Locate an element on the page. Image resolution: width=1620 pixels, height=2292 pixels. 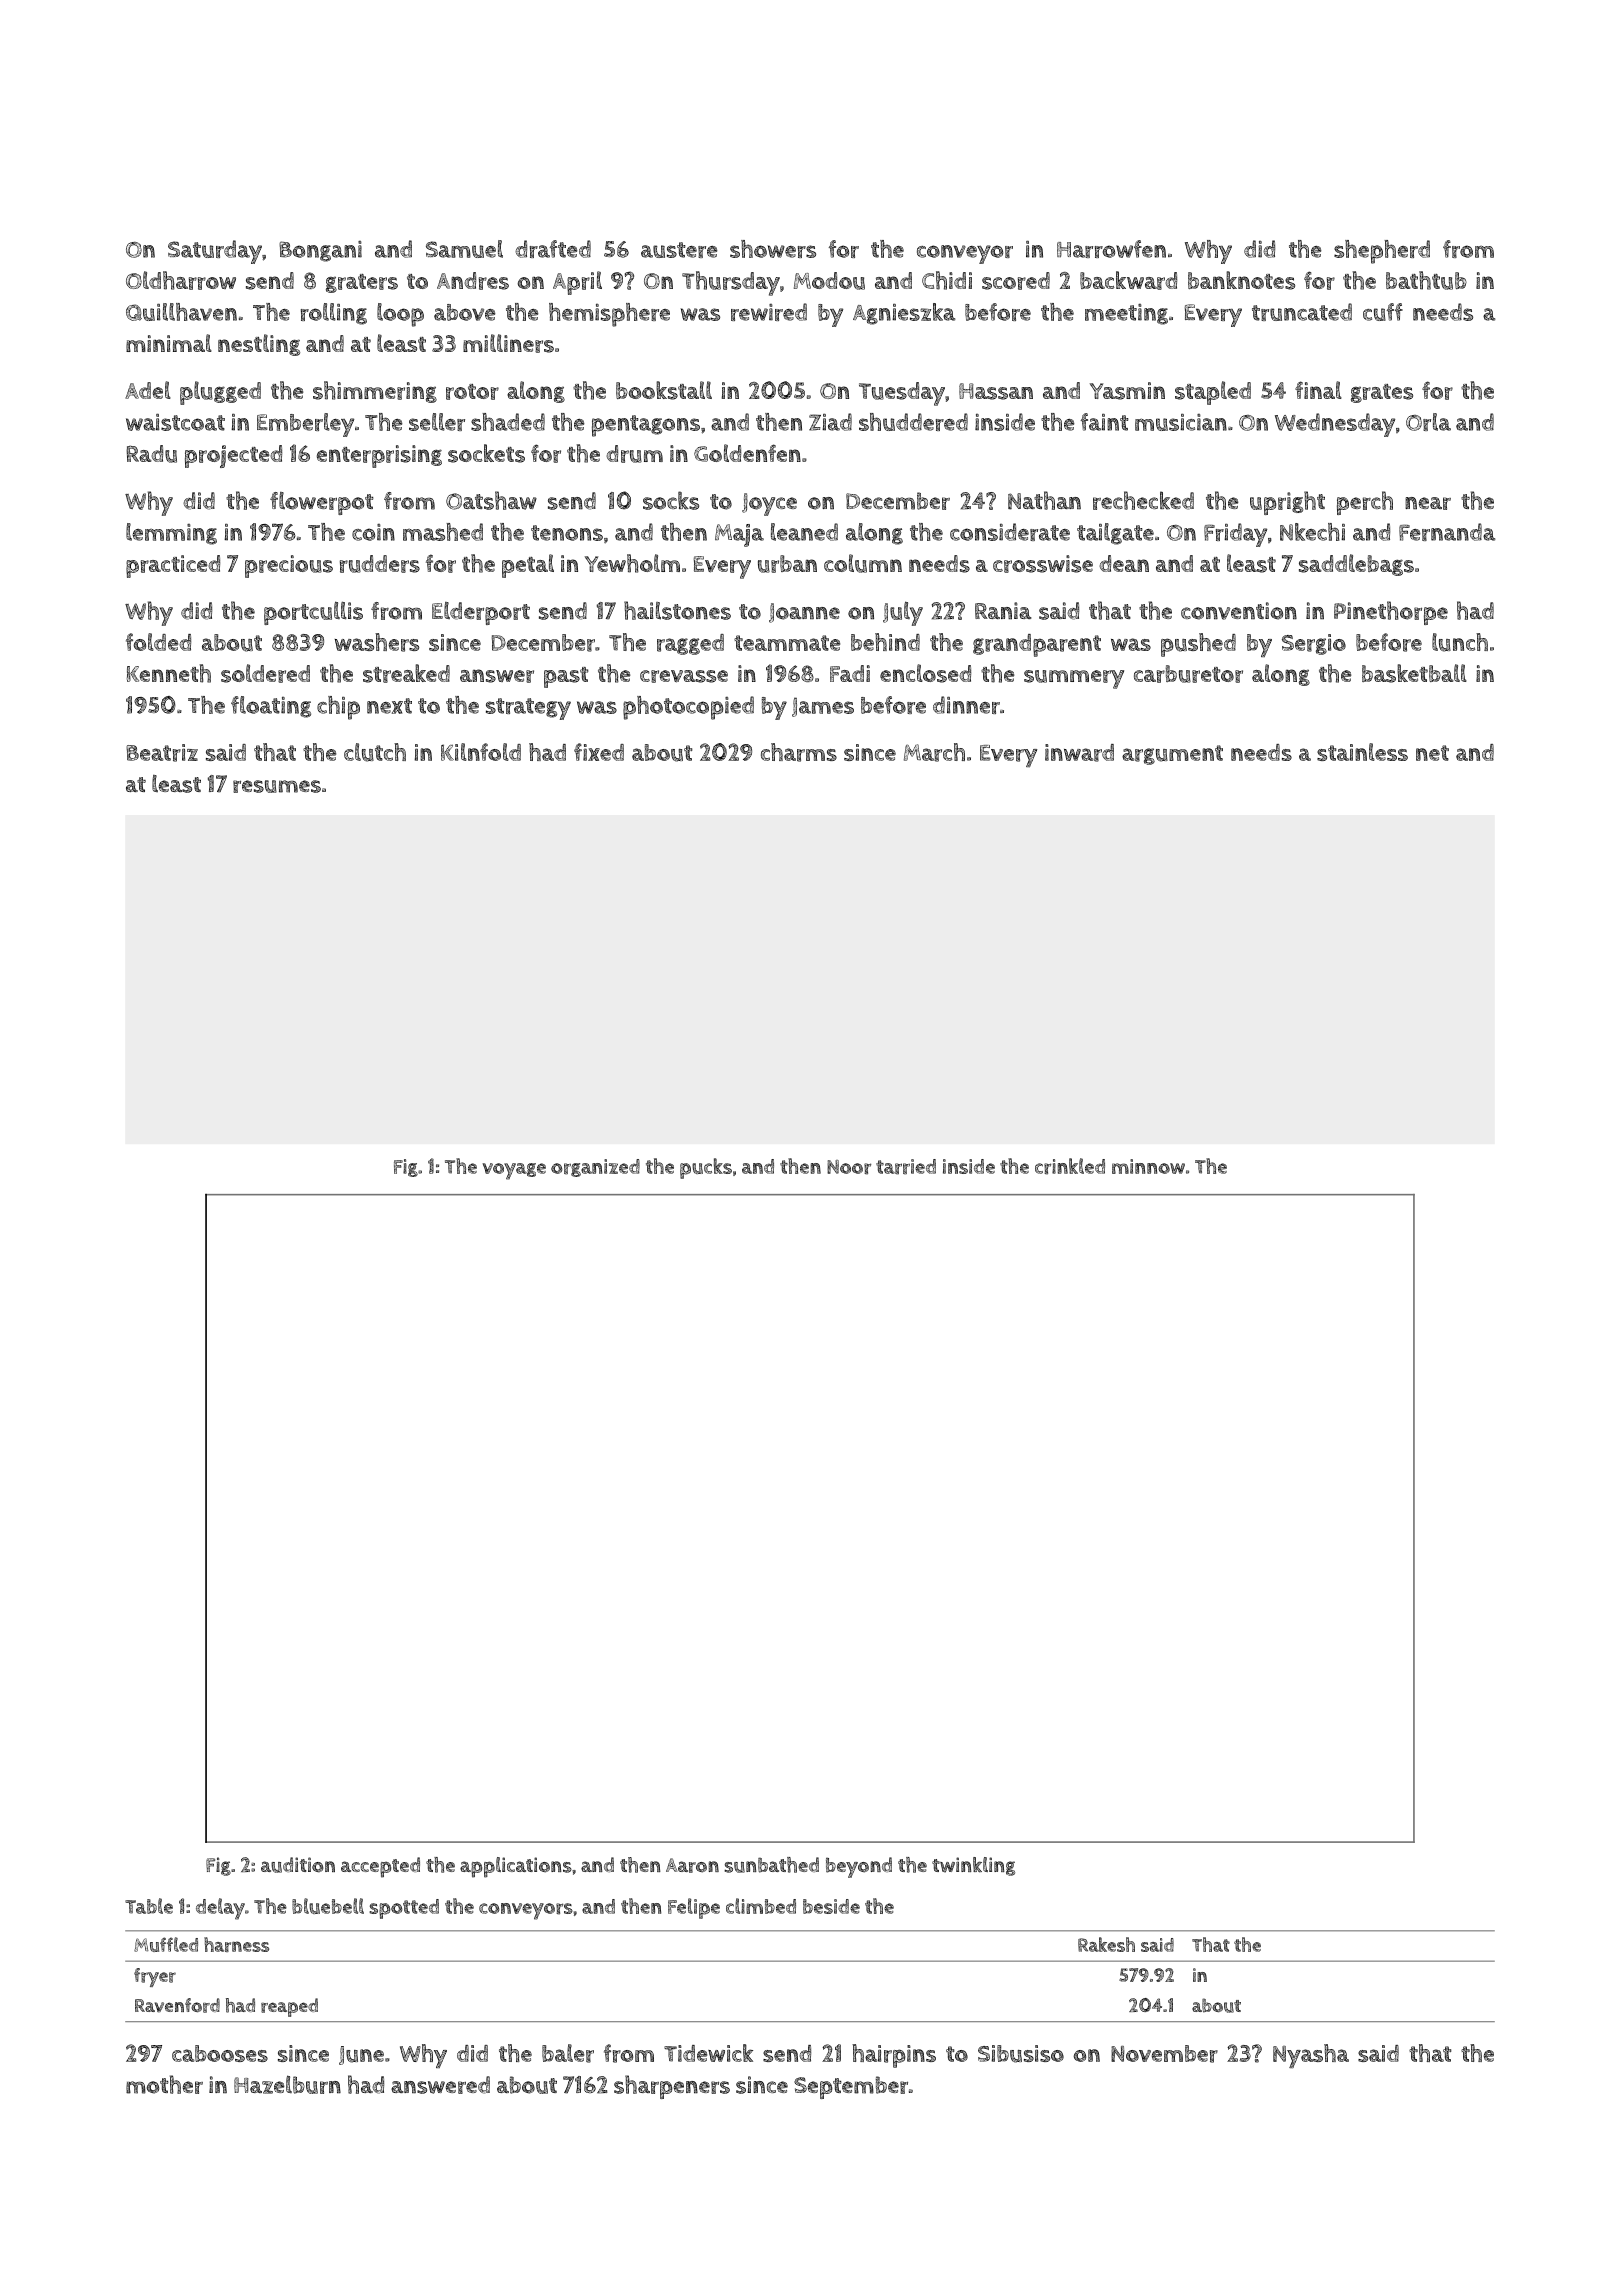
organized is located at coordinates (595, 1168).
